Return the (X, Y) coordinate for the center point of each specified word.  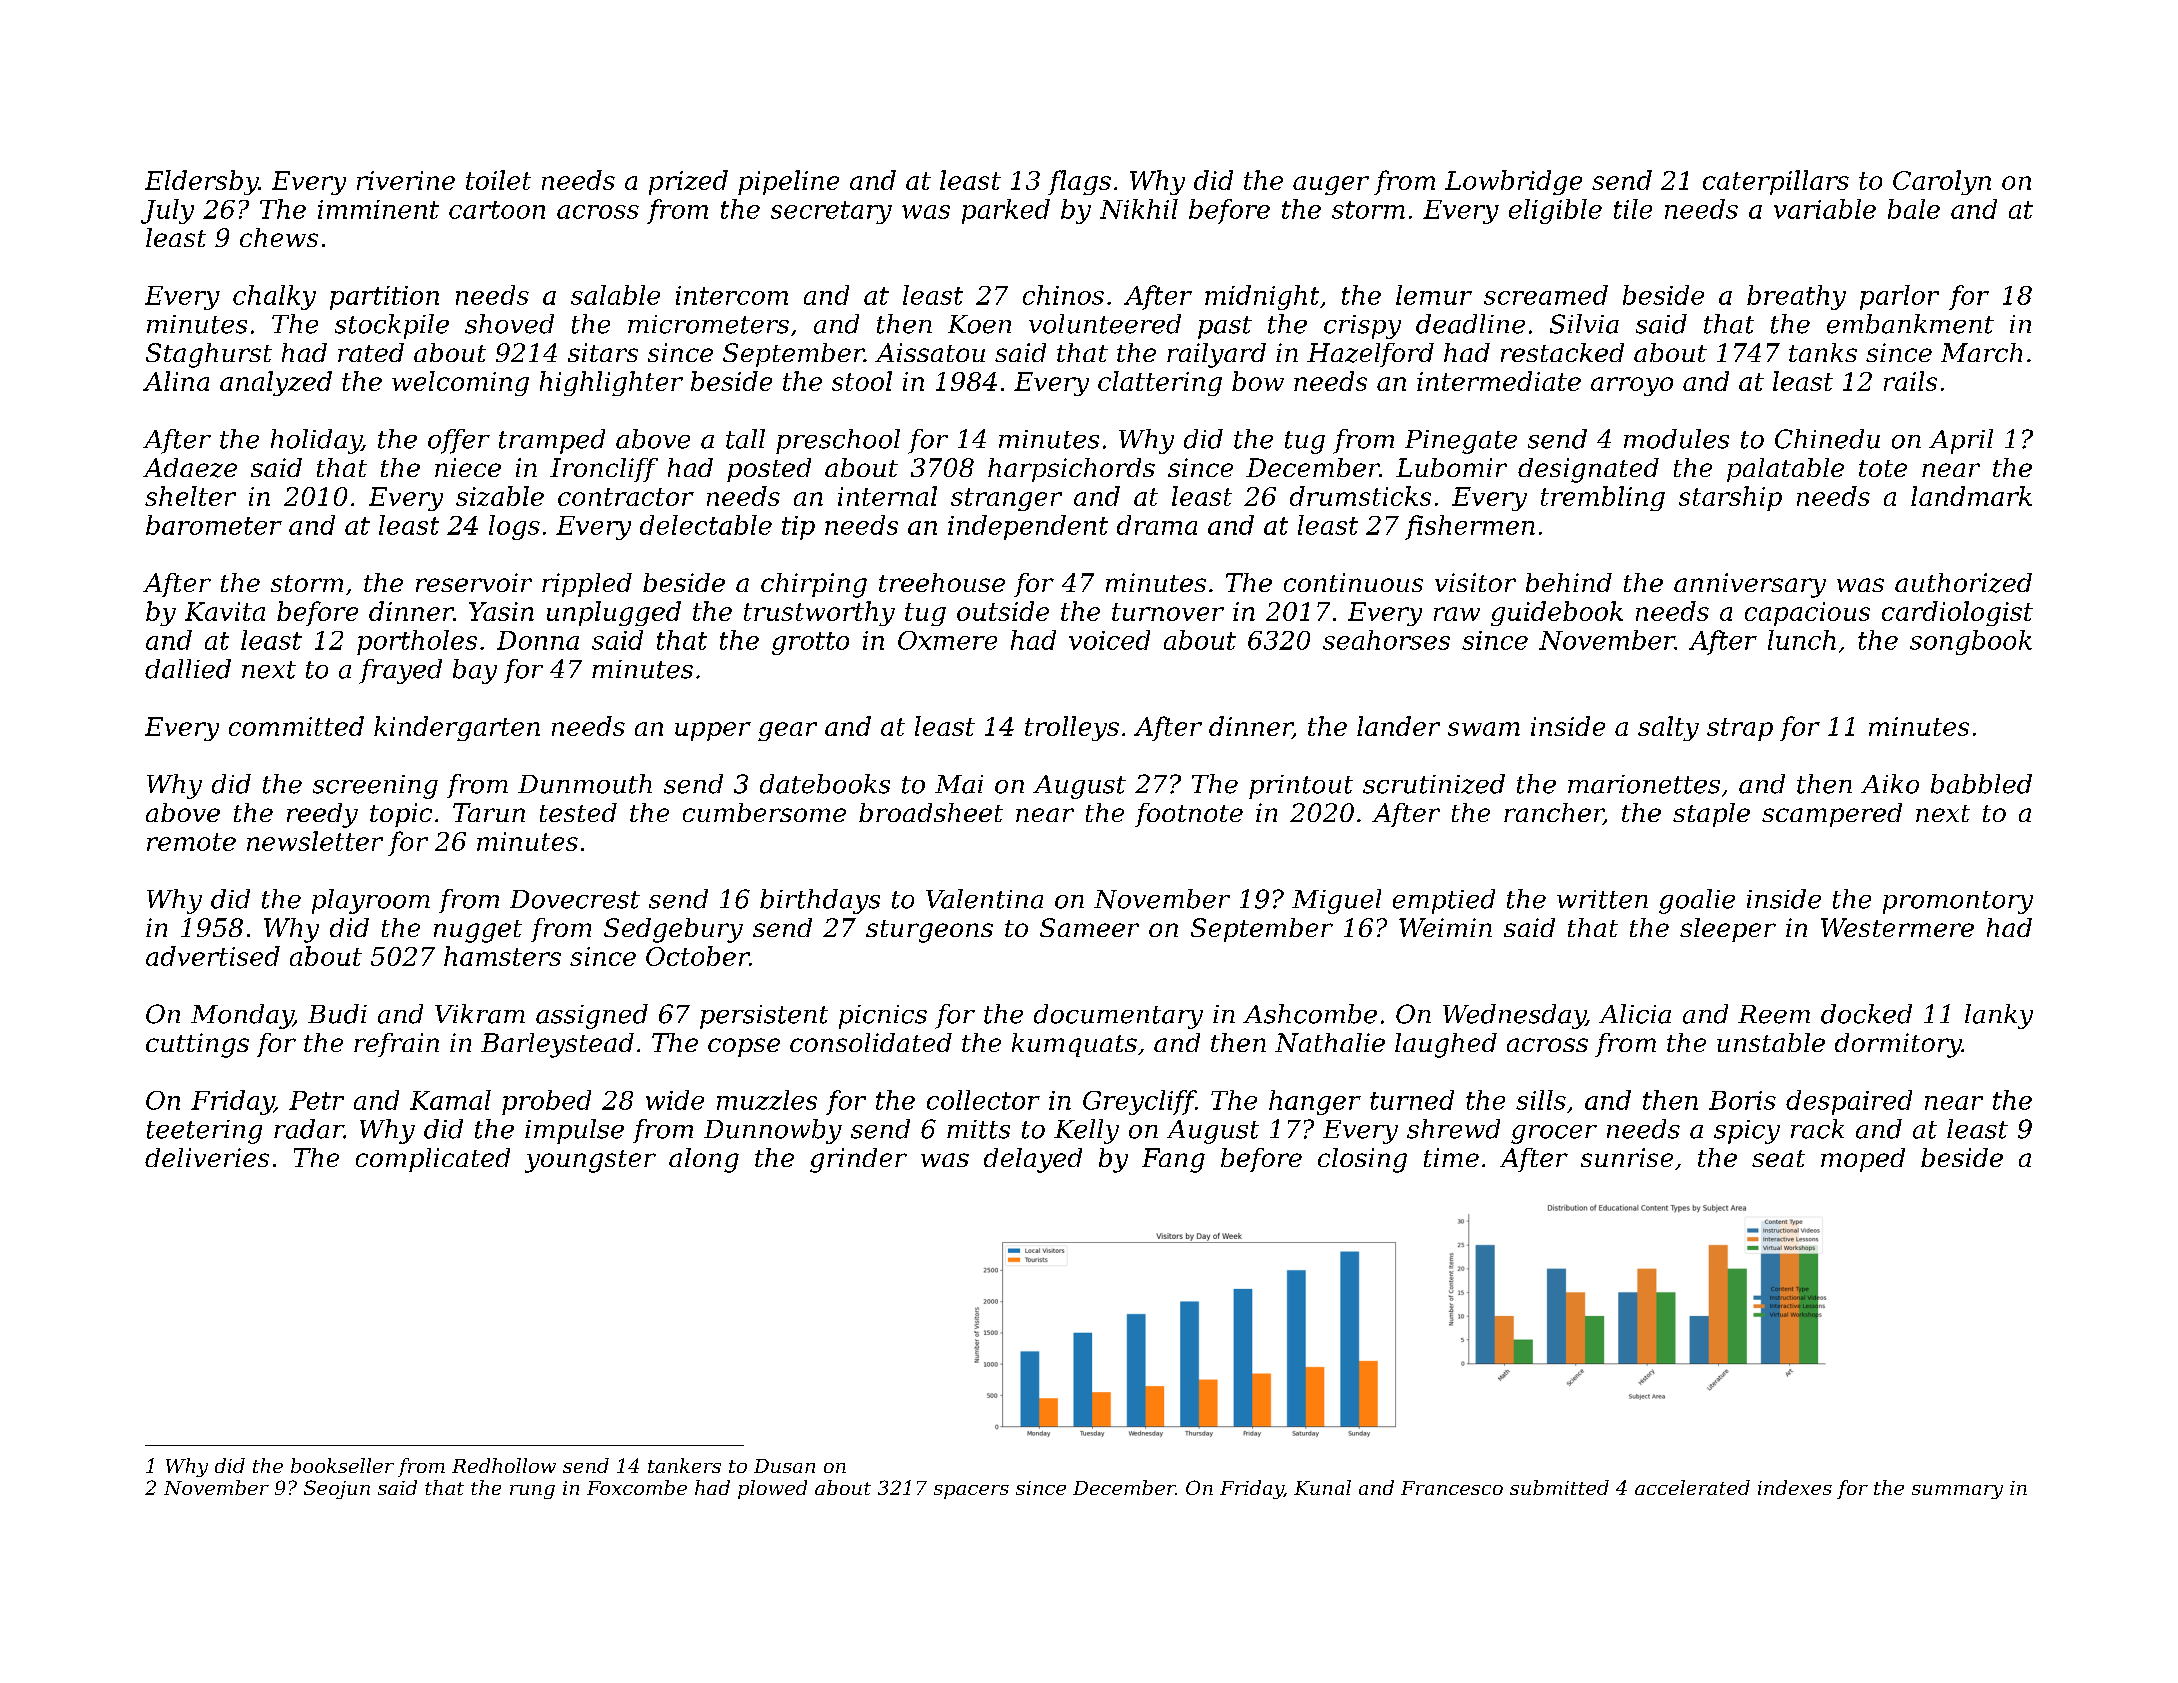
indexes (1795, 1487)
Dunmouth (585, 784)
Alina (176, 381)
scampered (1832, 815)
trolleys (1072, 728)
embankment (1910, 324)
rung (532, 1492)
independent (1028, 527)
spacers (971, 1492)
